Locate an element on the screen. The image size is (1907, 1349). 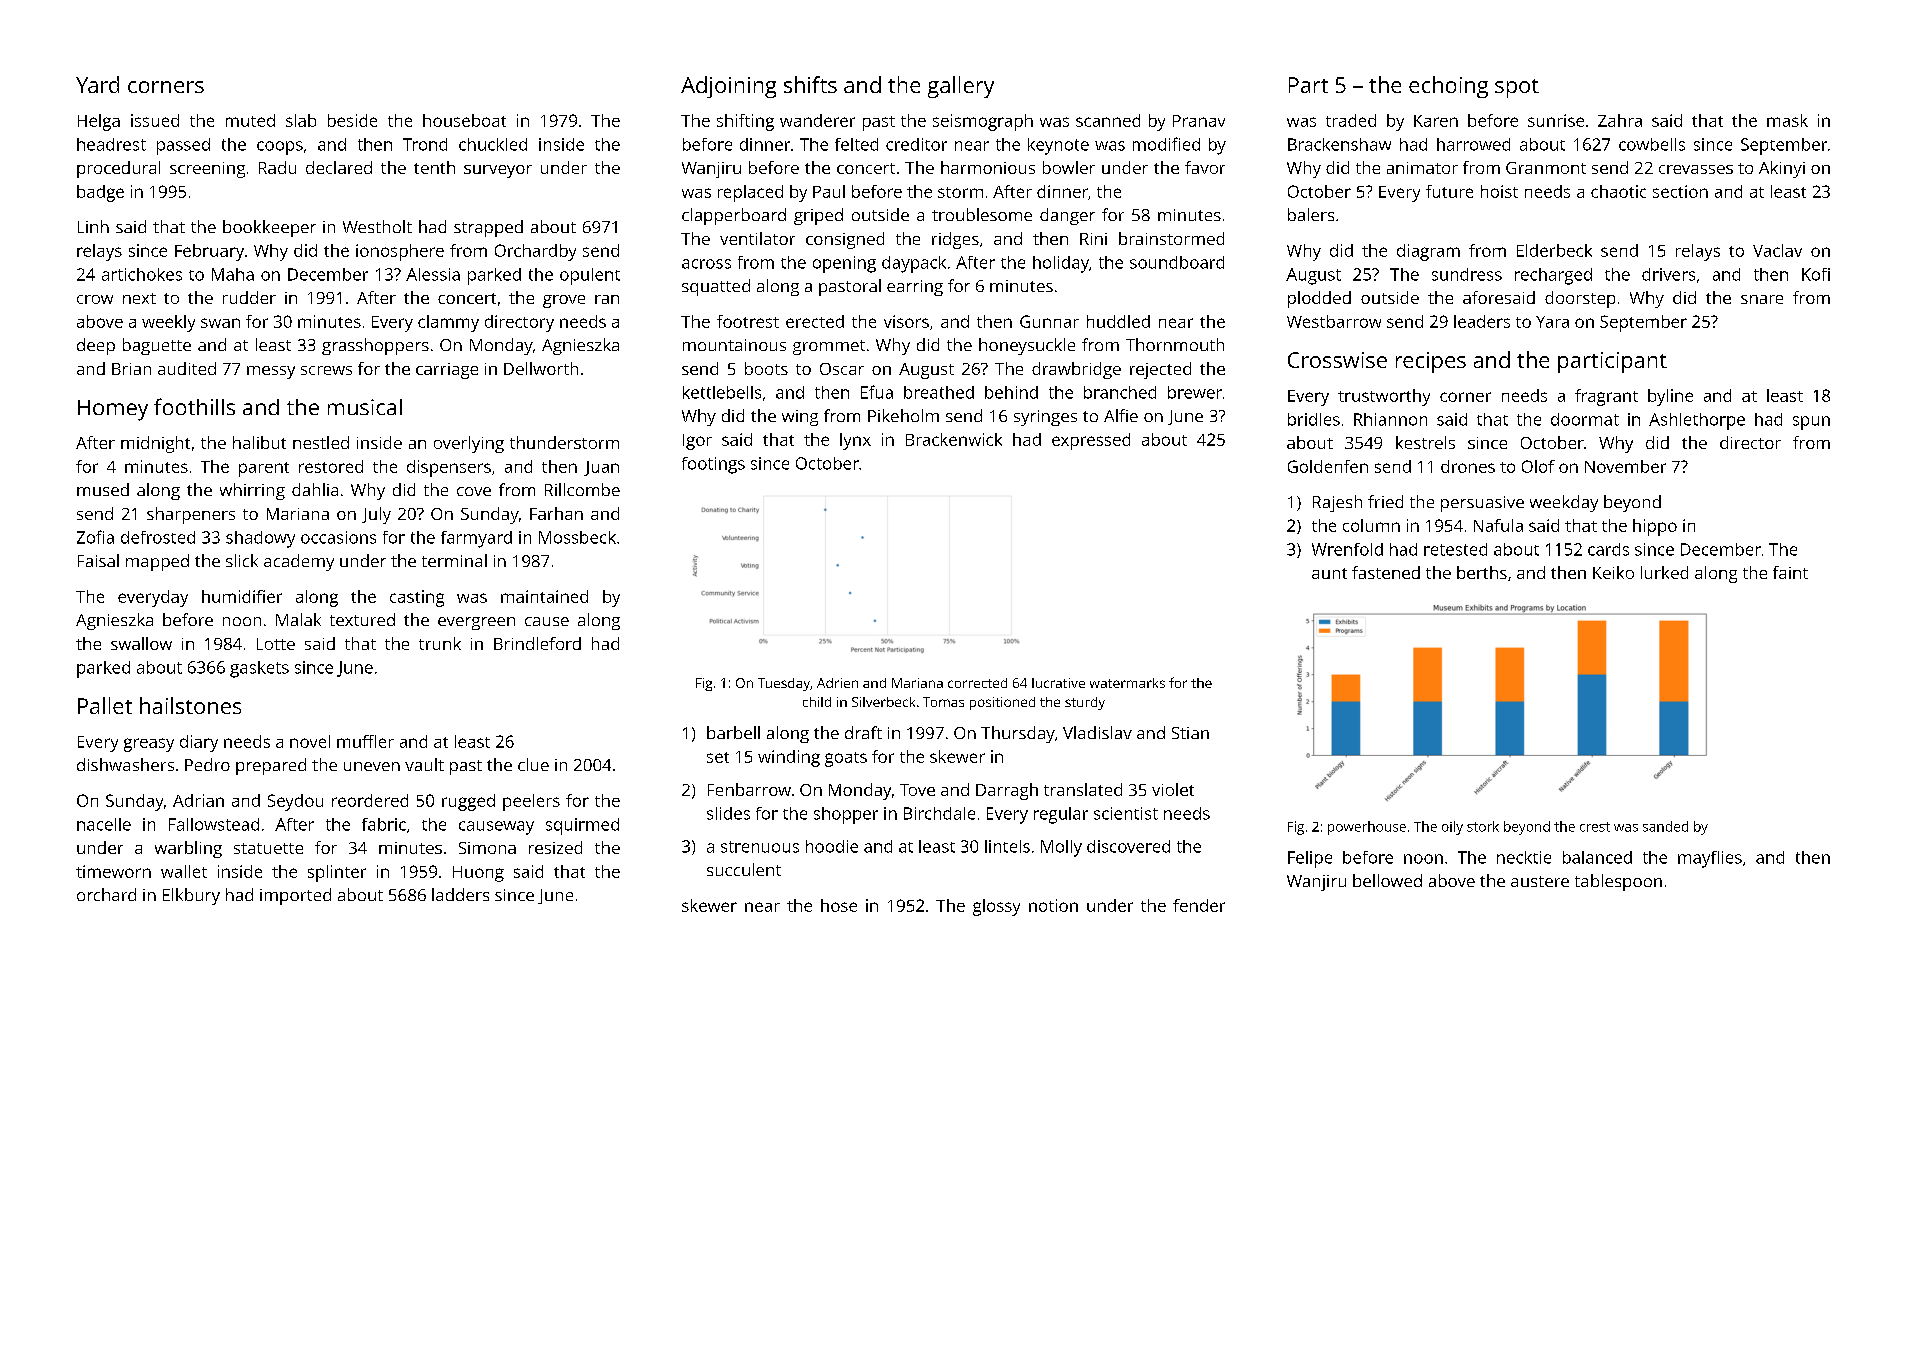
spot is located at coordinates (1517, 88).
